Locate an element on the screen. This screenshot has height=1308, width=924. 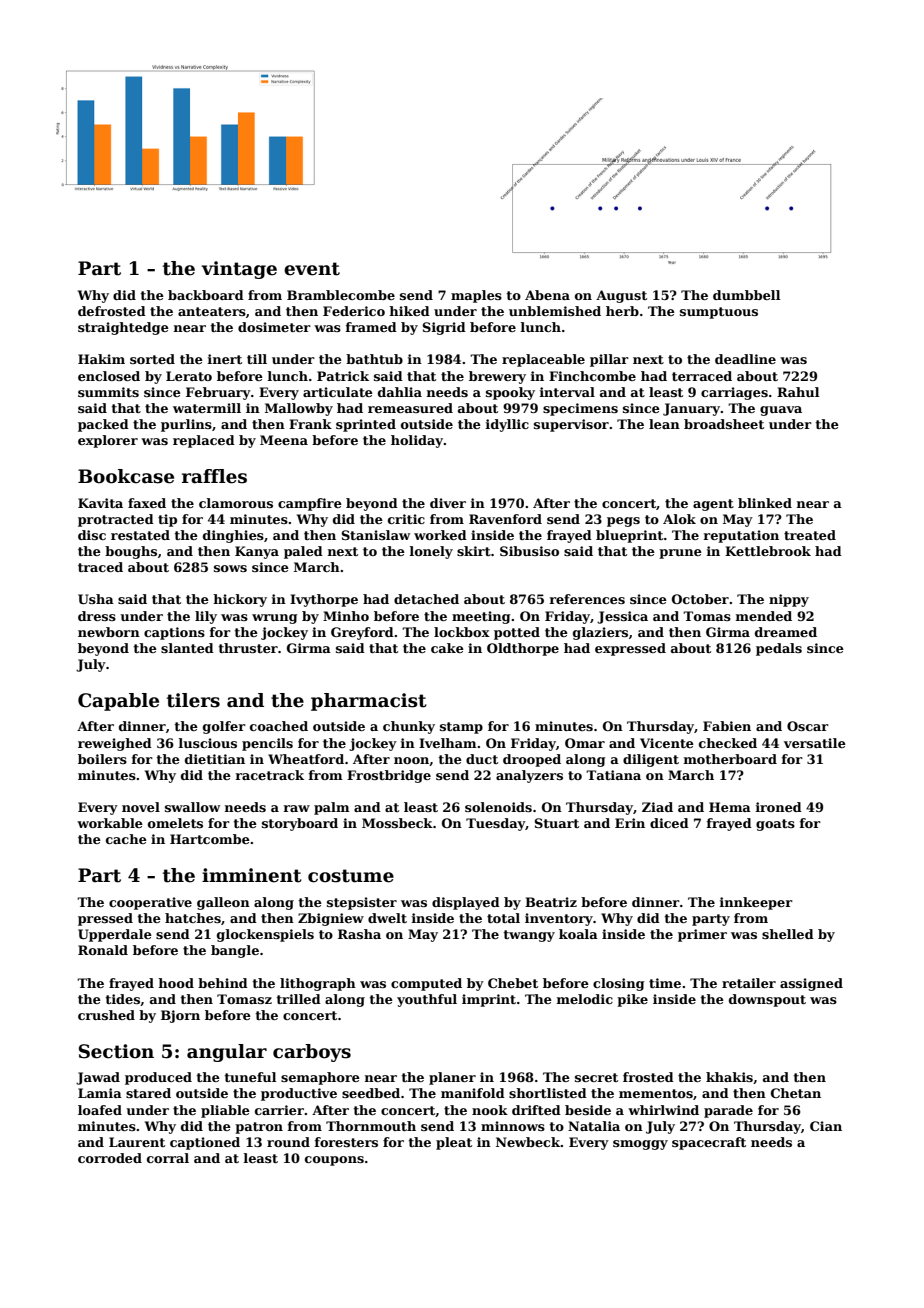
displayed is located at coordinates (466, 903).
